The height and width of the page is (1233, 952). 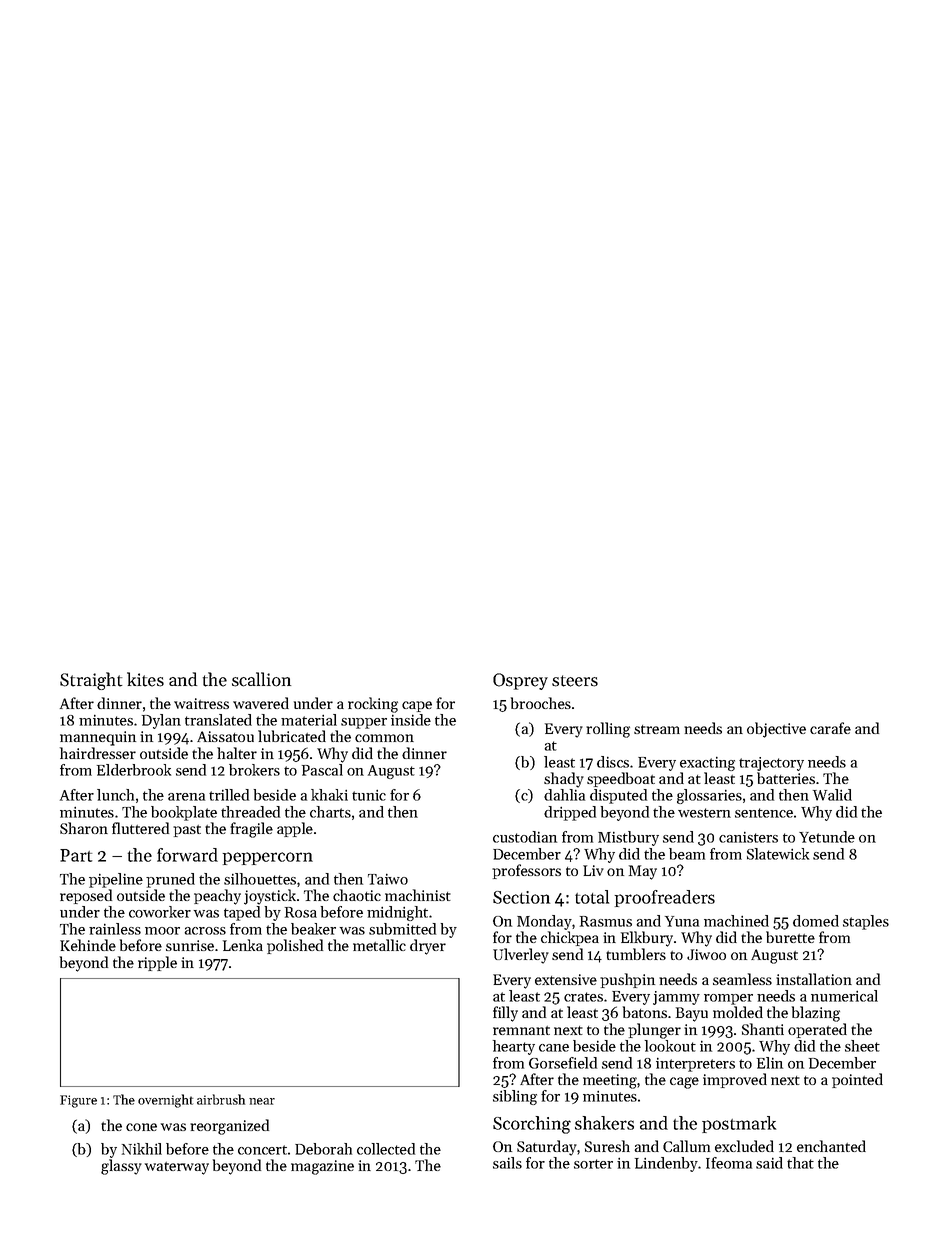 I want to click on forward, so click(x=187, y=855).
